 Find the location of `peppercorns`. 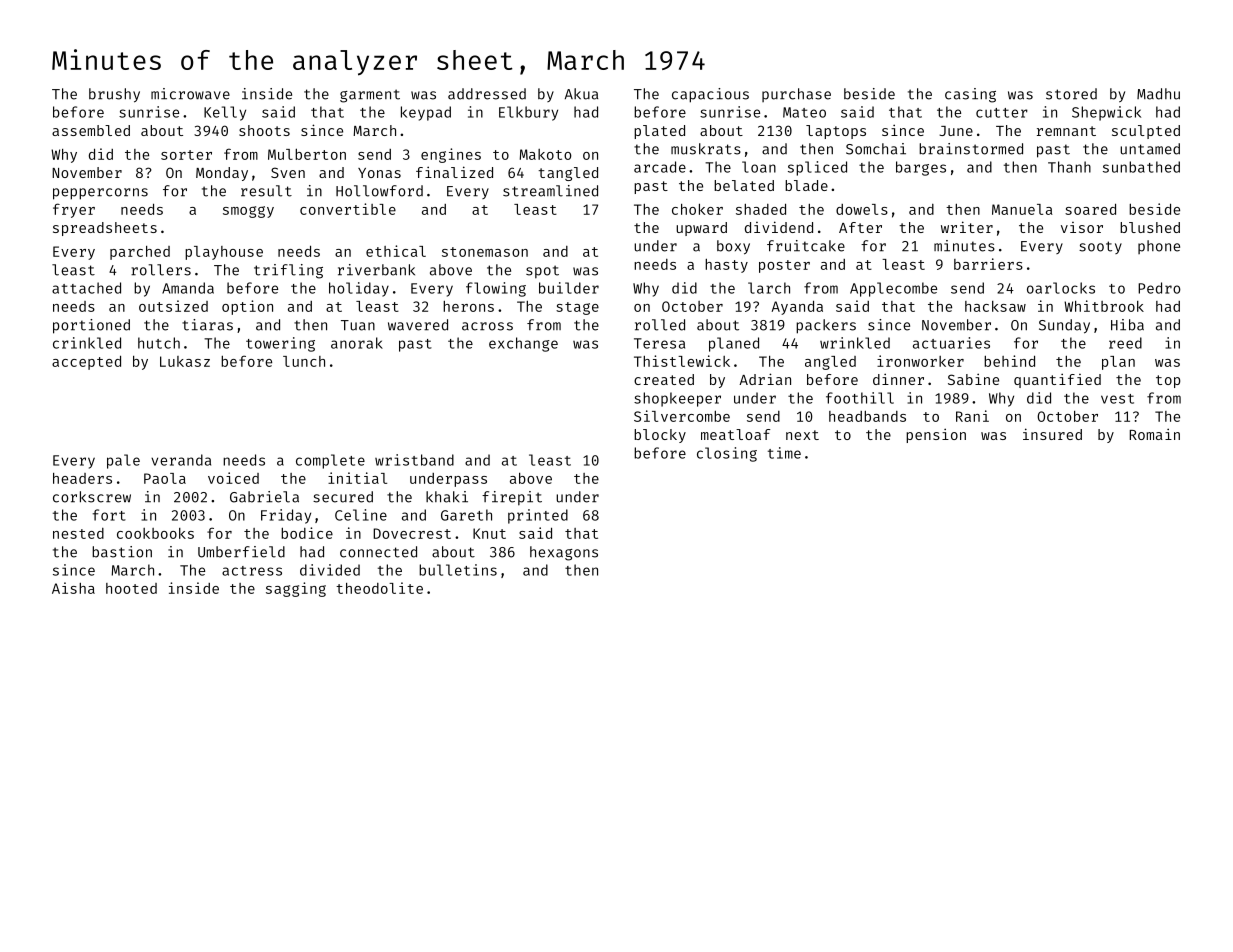

peppercorns is located at coordinates (100, 194).
